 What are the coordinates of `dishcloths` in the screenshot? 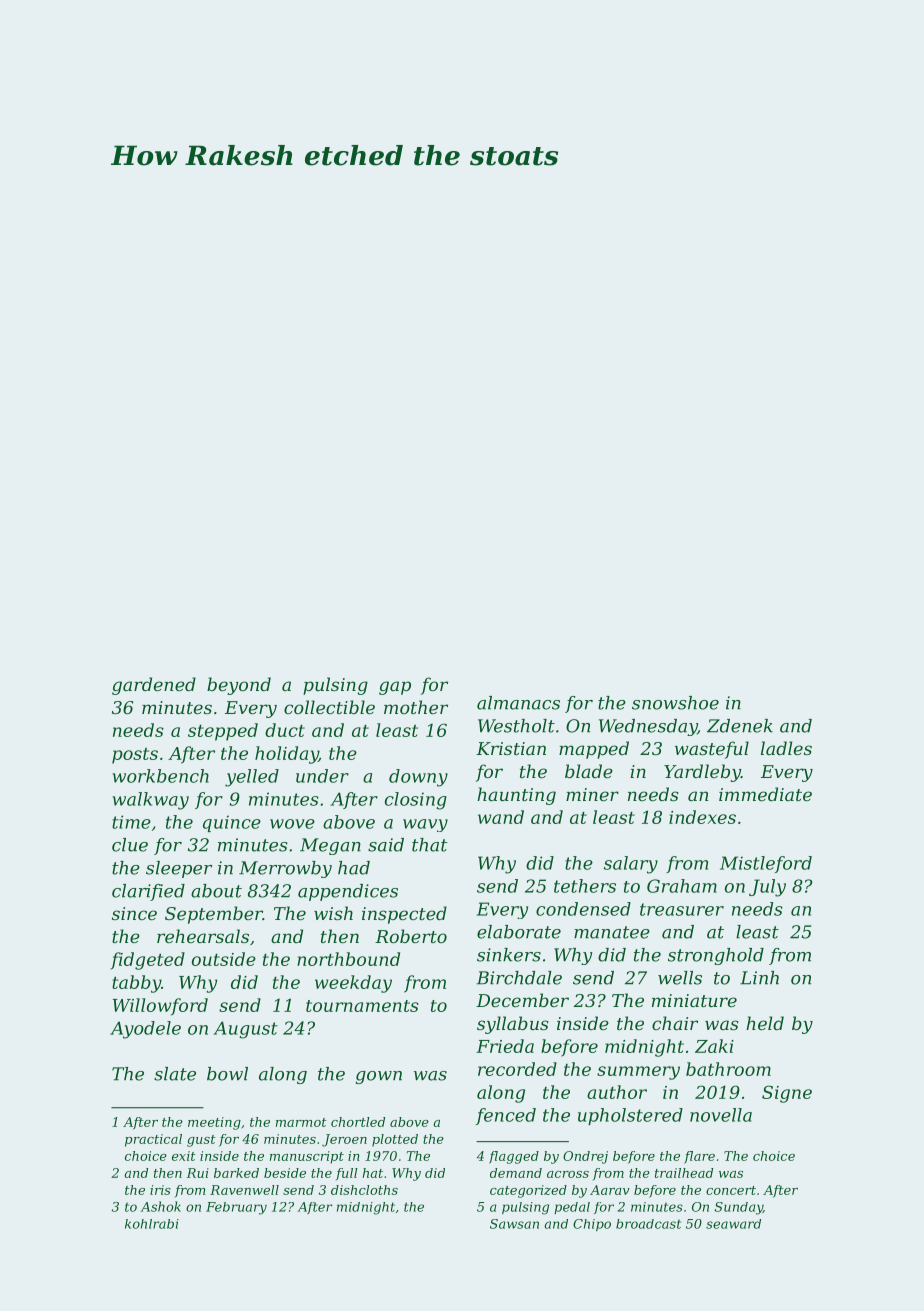 It's located at (364, 1190).
